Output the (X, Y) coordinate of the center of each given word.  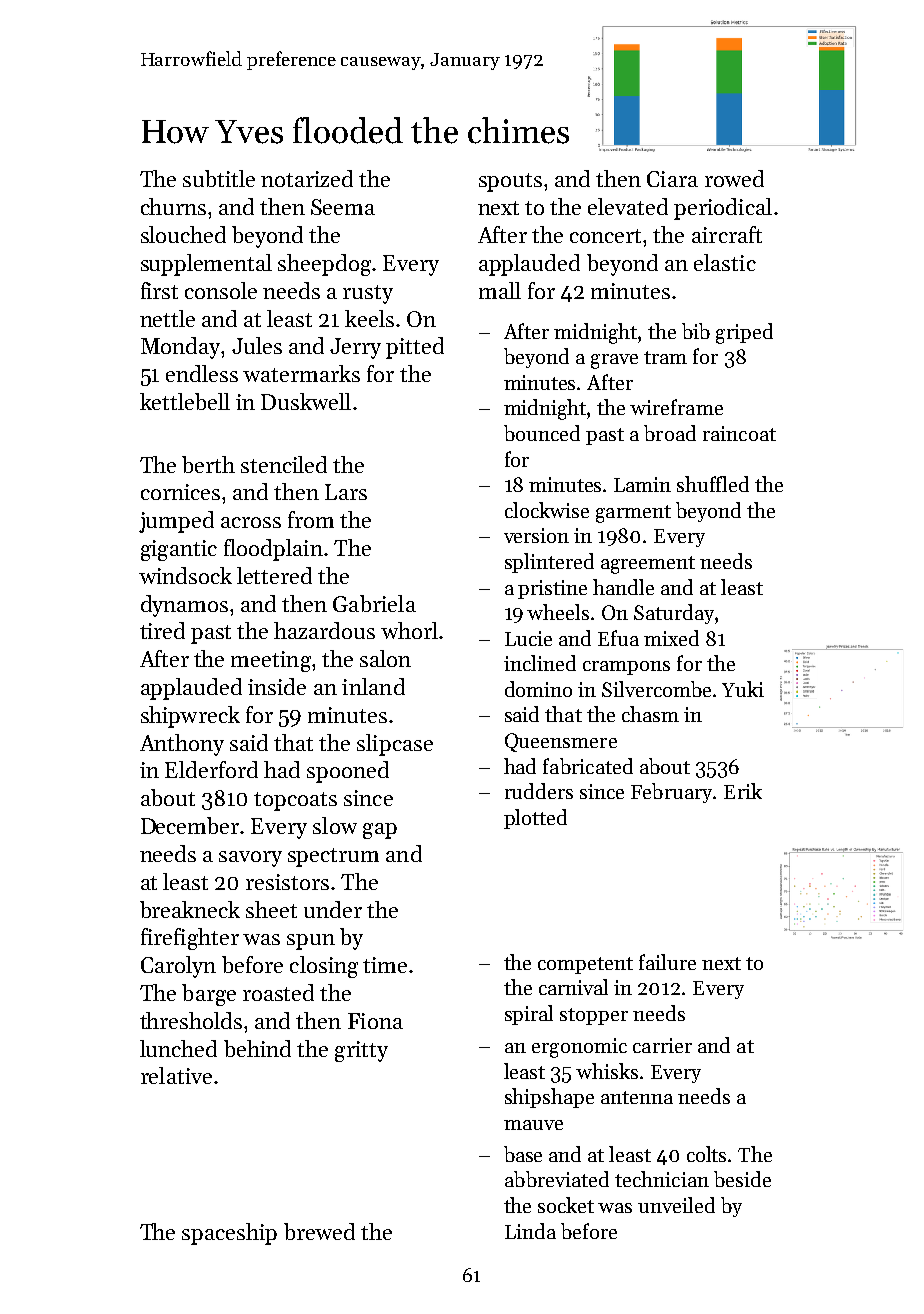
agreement (648, 565)
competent (585, 965)
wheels (558, 612)
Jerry (355, 348)
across (251, 522)
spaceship (229, 1234)
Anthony (182, 745)
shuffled (713, 484)
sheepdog (324, 265)
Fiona (375, 1021)
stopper (594, 1016)
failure (667, 962)
